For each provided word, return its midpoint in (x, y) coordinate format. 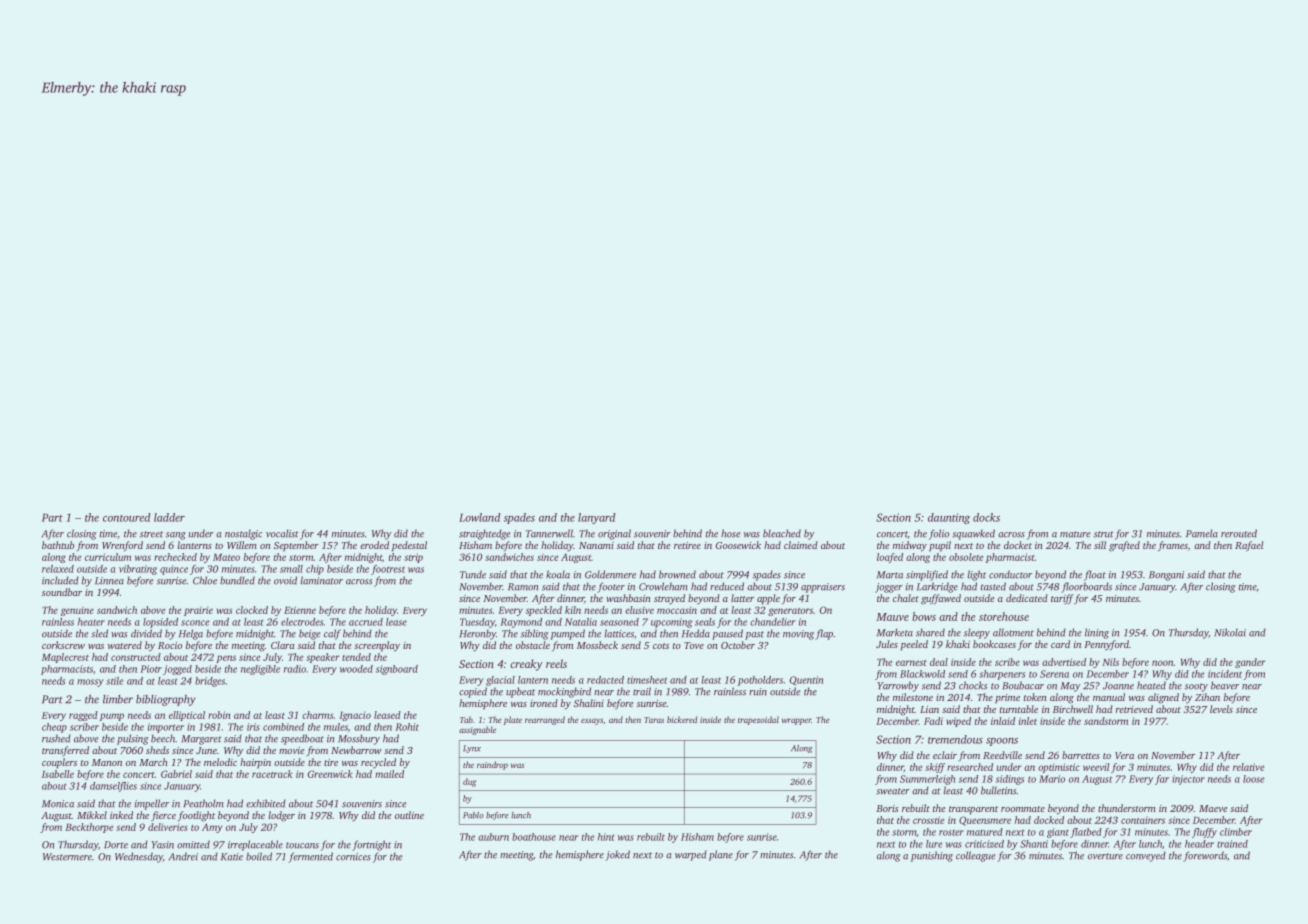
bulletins (998, 790)
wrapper (796, 721)
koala (558, 574)
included (60, 580)
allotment (1013, 632)
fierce (163, 816)
